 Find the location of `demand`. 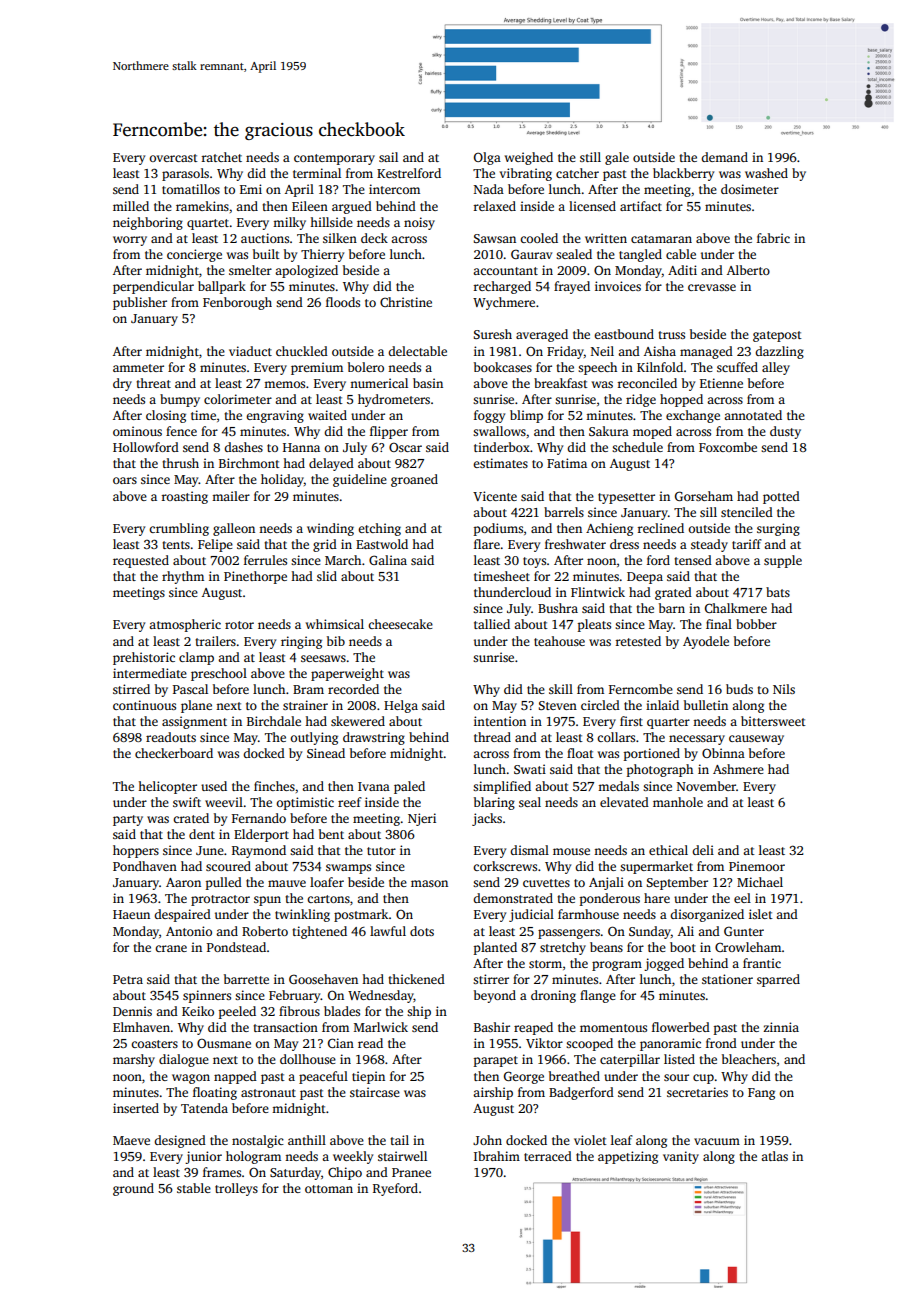

demand is located at coordinates (724, 157).
